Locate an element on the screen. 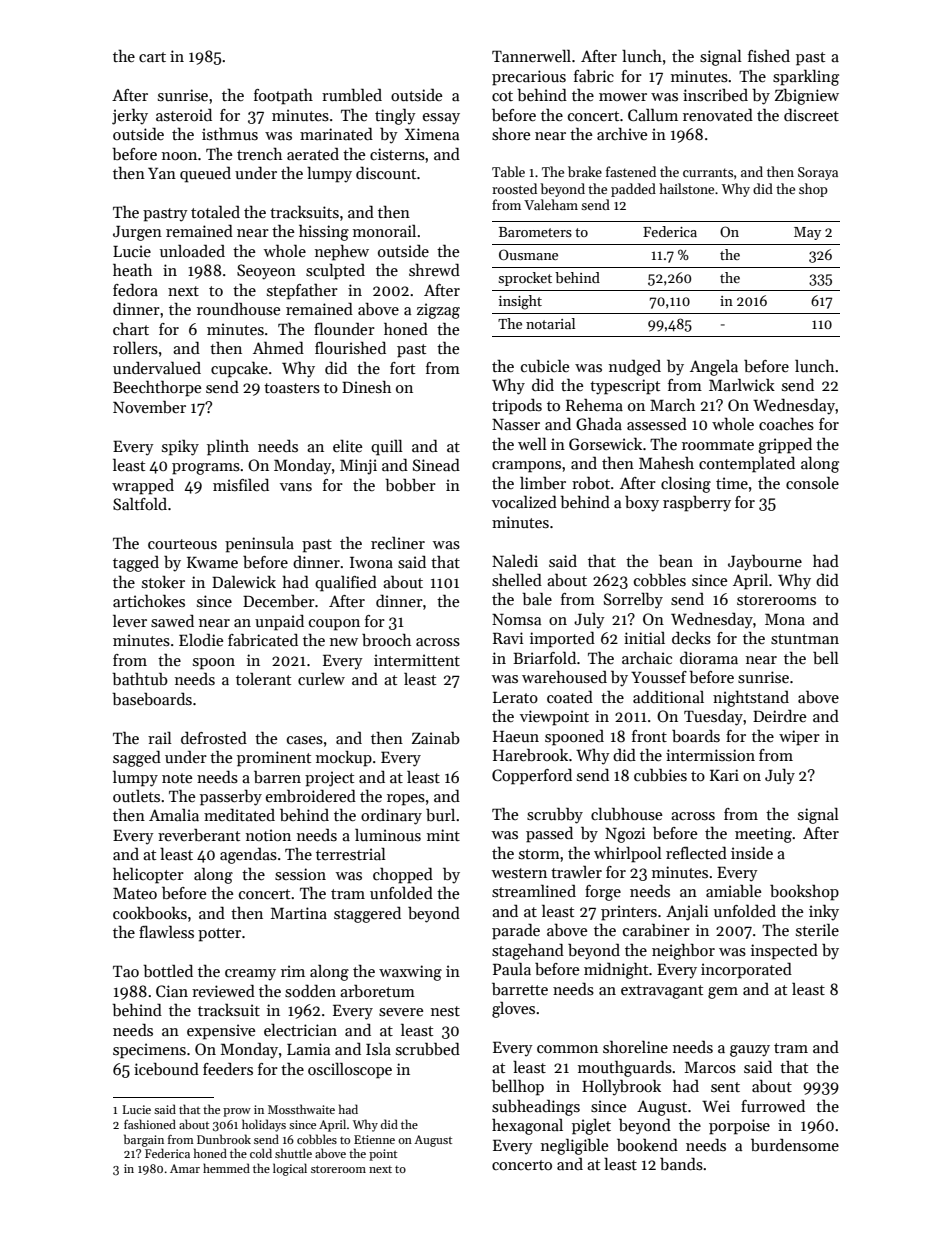 This screenshot has width=952, height=1233. cart is located at coordinates (152, 57).
